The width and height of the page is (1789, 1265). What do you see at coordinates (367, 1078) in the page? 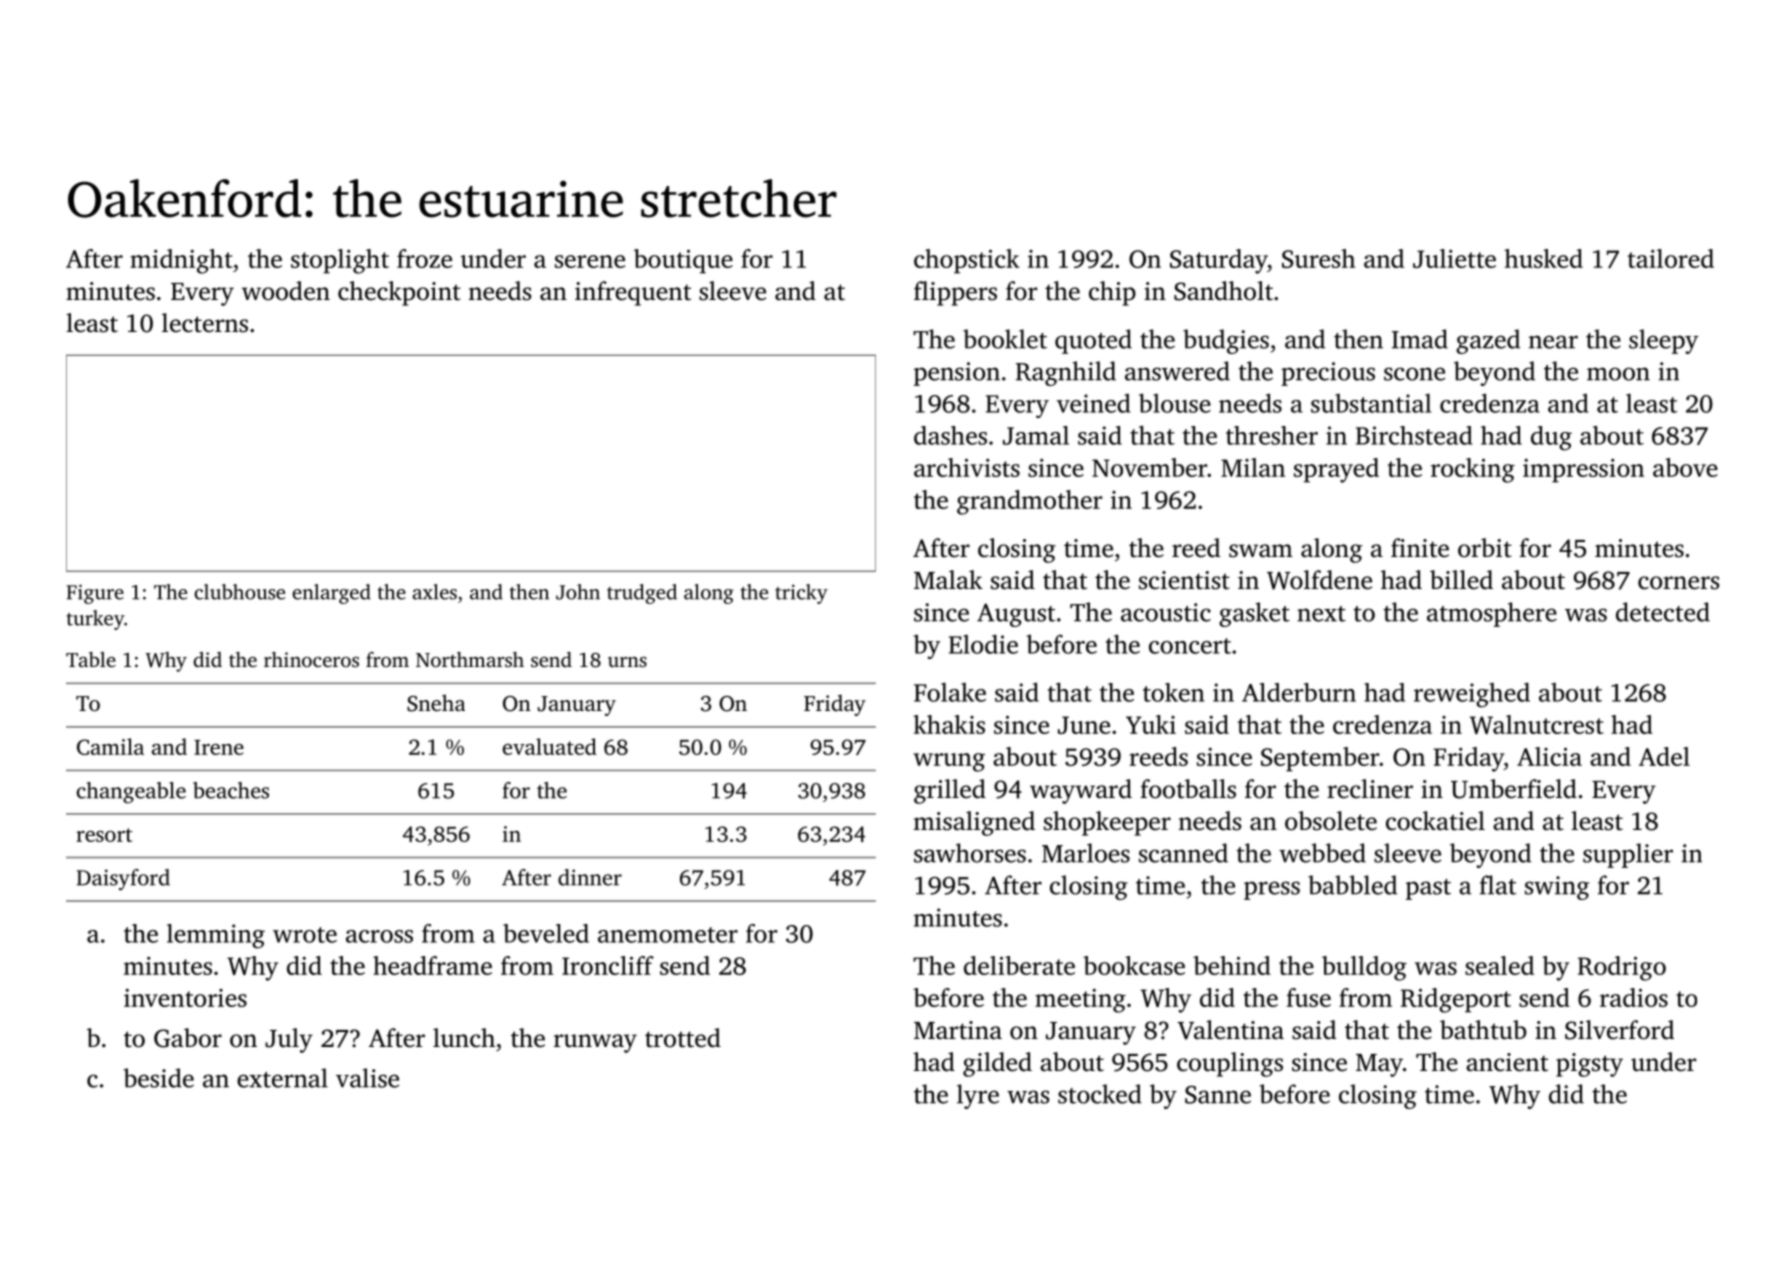
I see `valise` at bounding box center [367, 1078].
